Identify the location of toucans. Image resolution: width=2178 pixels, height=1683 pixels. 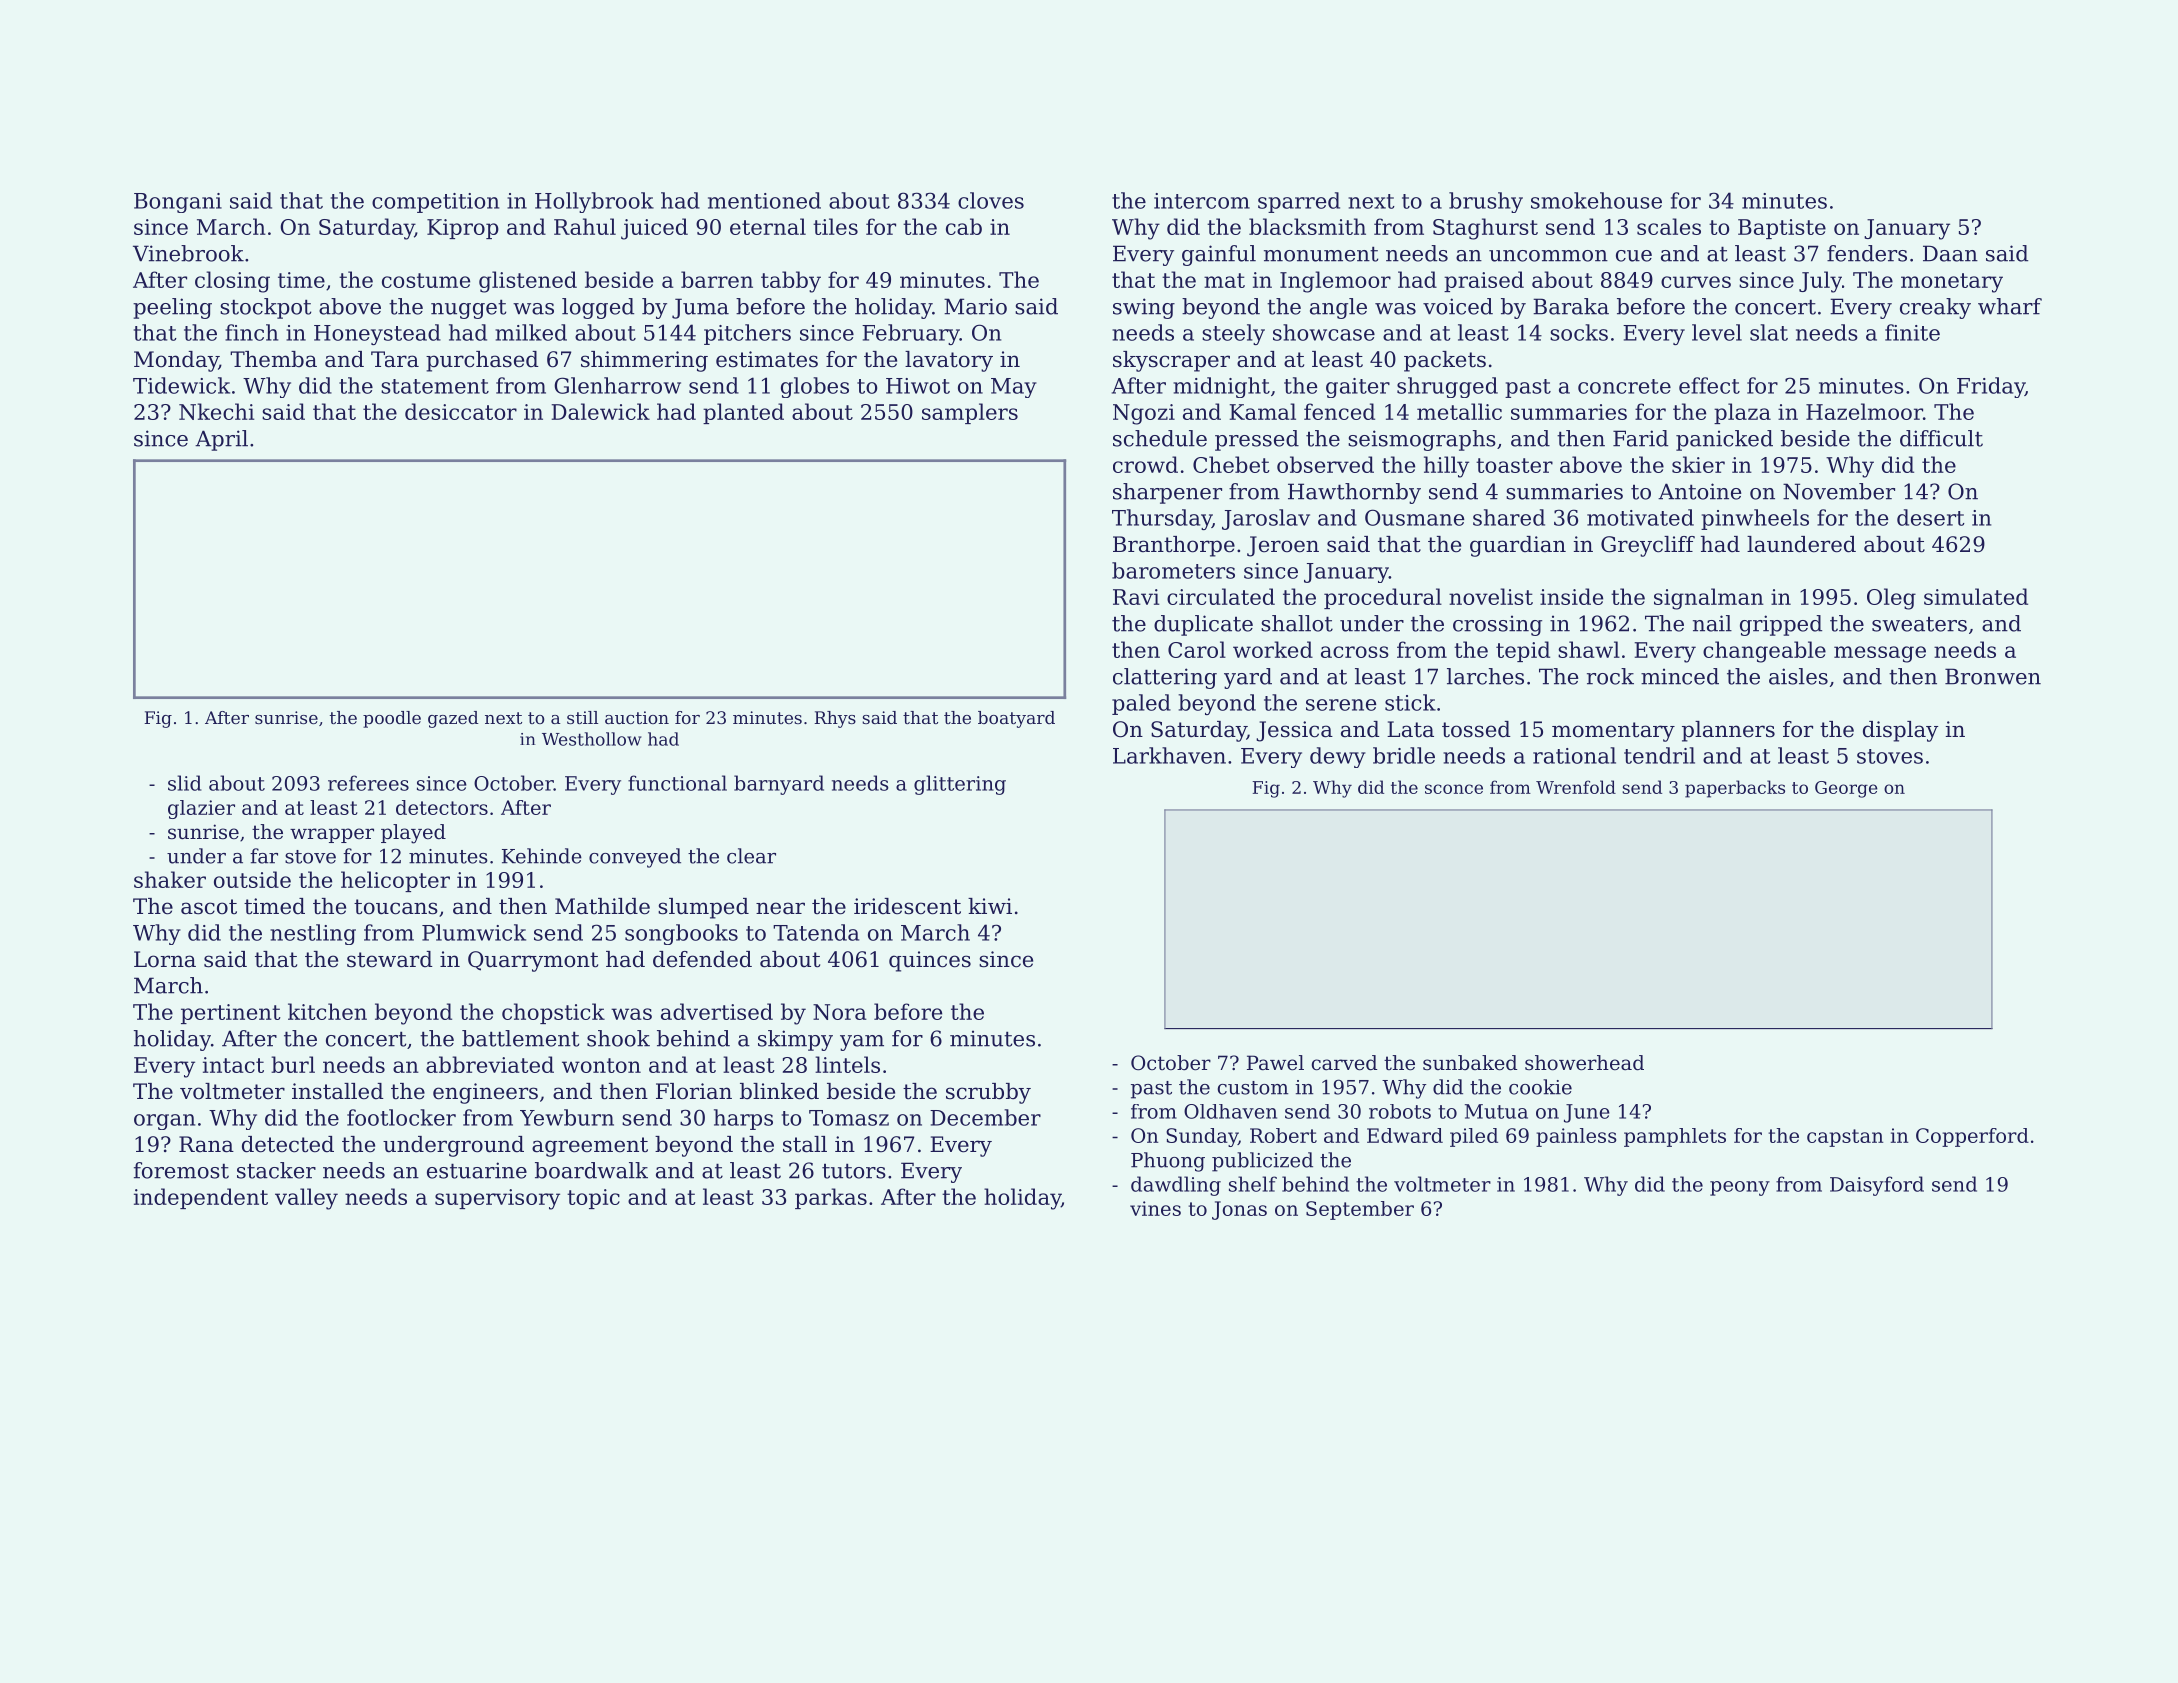
(396, 907).
